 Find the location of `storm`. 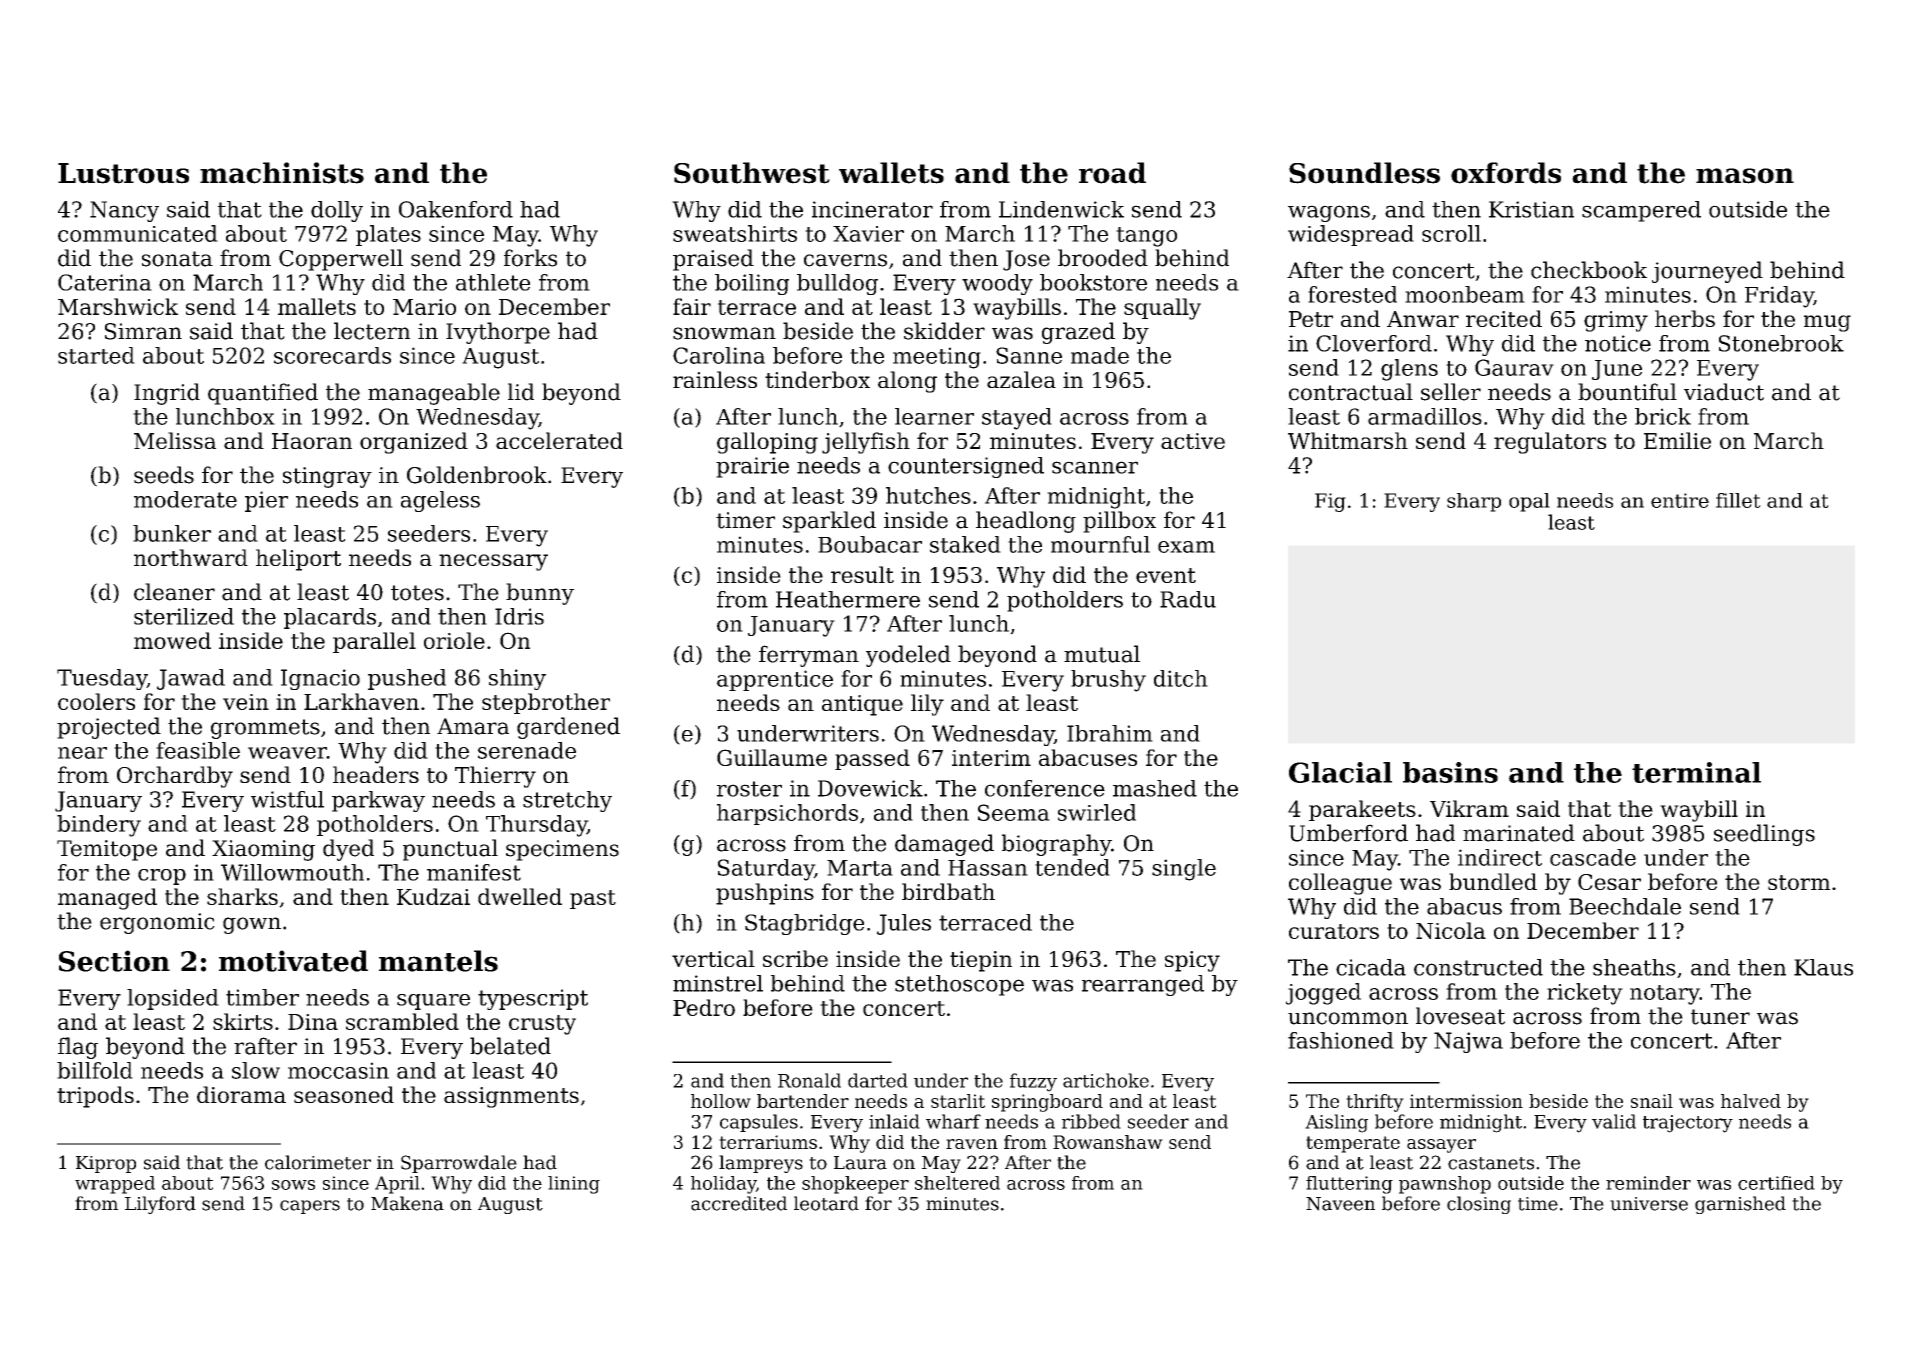

storm is located at coordinates (1799, 882).
